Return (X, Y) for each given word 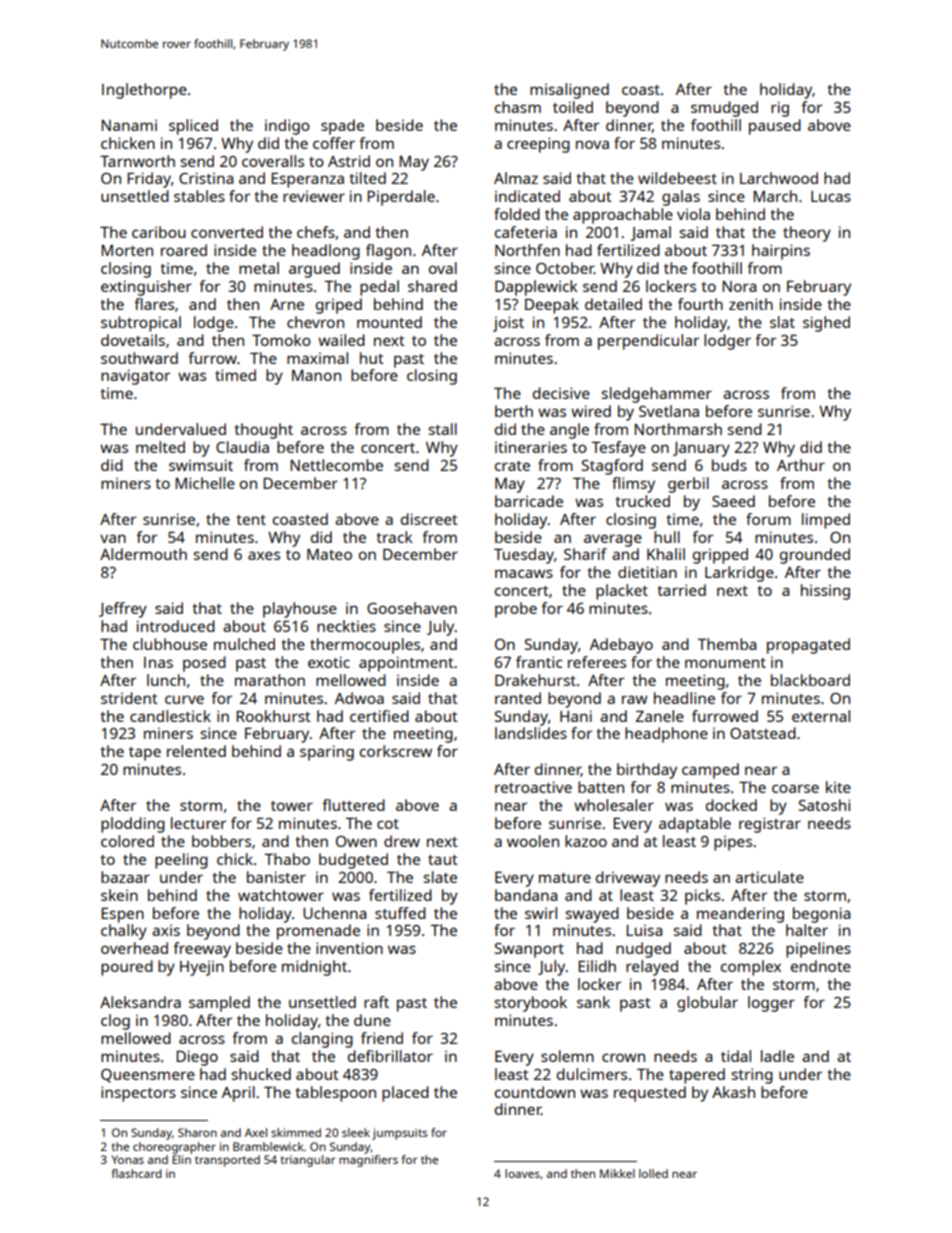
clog (115, 1022)
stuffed (400, 913)
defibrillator (390, 1056)
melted (160, 447)
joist (508, 324)
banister (276, 877)
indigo (287, 127)
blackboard (810, 680)
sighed (826, 324)
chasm (518, 107)
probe (516, 610)
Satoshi (824, 805)
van (113, 538)
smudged (724, 109)
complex (751, 968)
